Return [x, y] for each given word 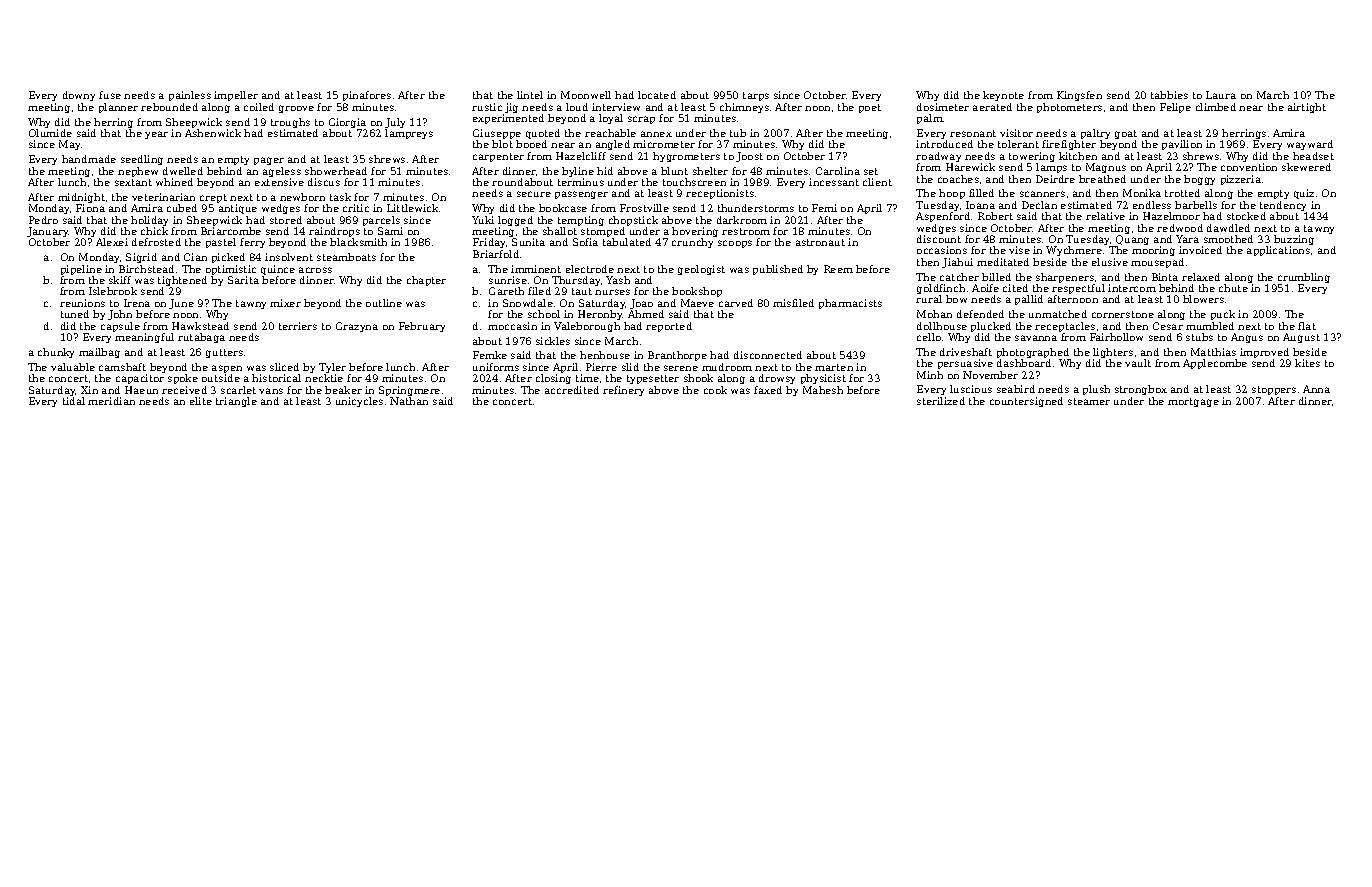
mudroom [727, 367]
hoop [952, 194]
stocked [1246, 216]
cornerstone [1123, 314]
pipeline [81, 270]
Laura [1221, 95]
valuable [73, 367]
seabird [1016, 389]
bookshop [697, 292]
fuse [110, 95]
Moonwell [586, 95]
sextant [133, 182]
